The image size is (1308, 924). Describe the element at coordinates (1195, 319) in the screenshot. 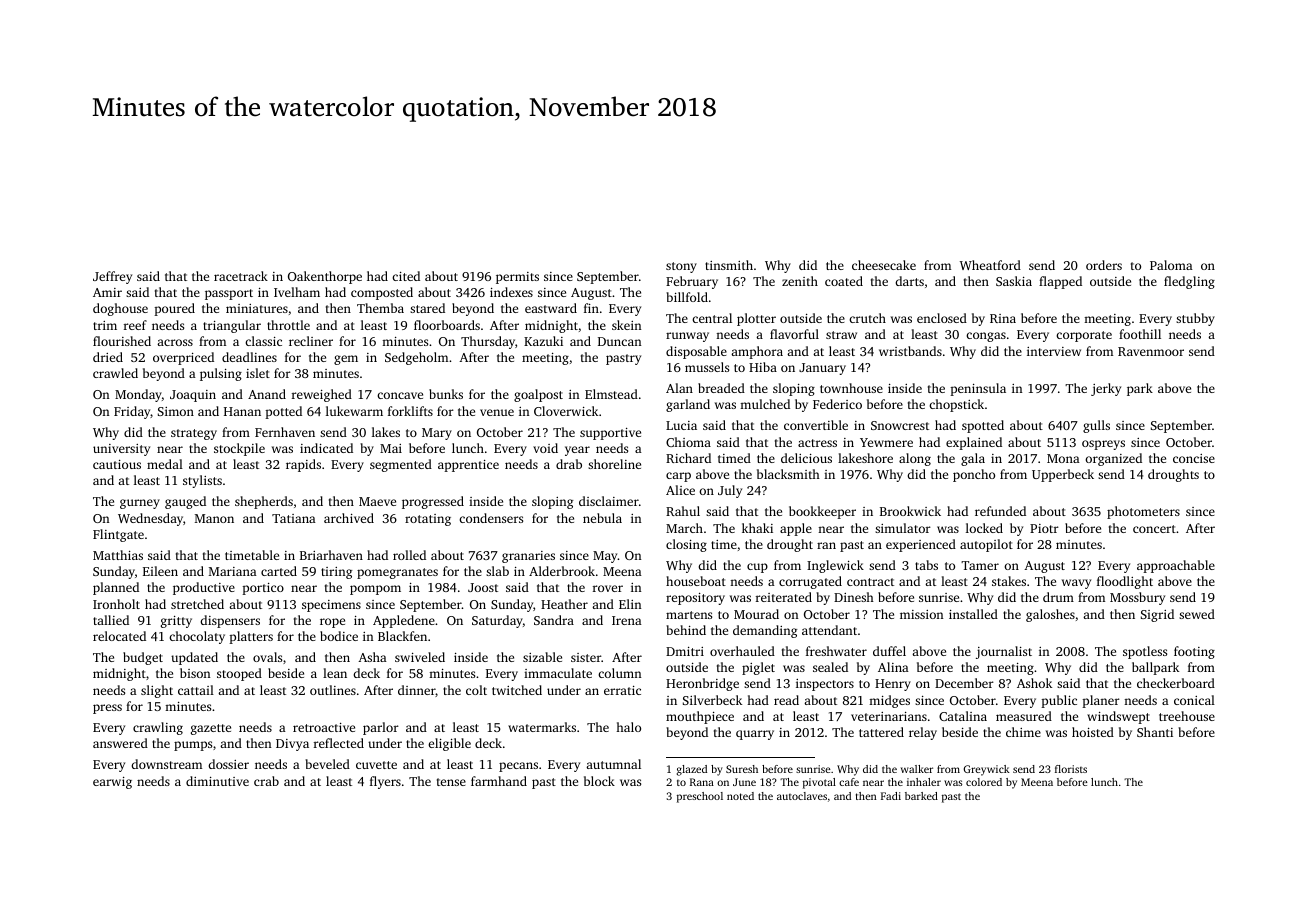

I see `stubby` at that location.
